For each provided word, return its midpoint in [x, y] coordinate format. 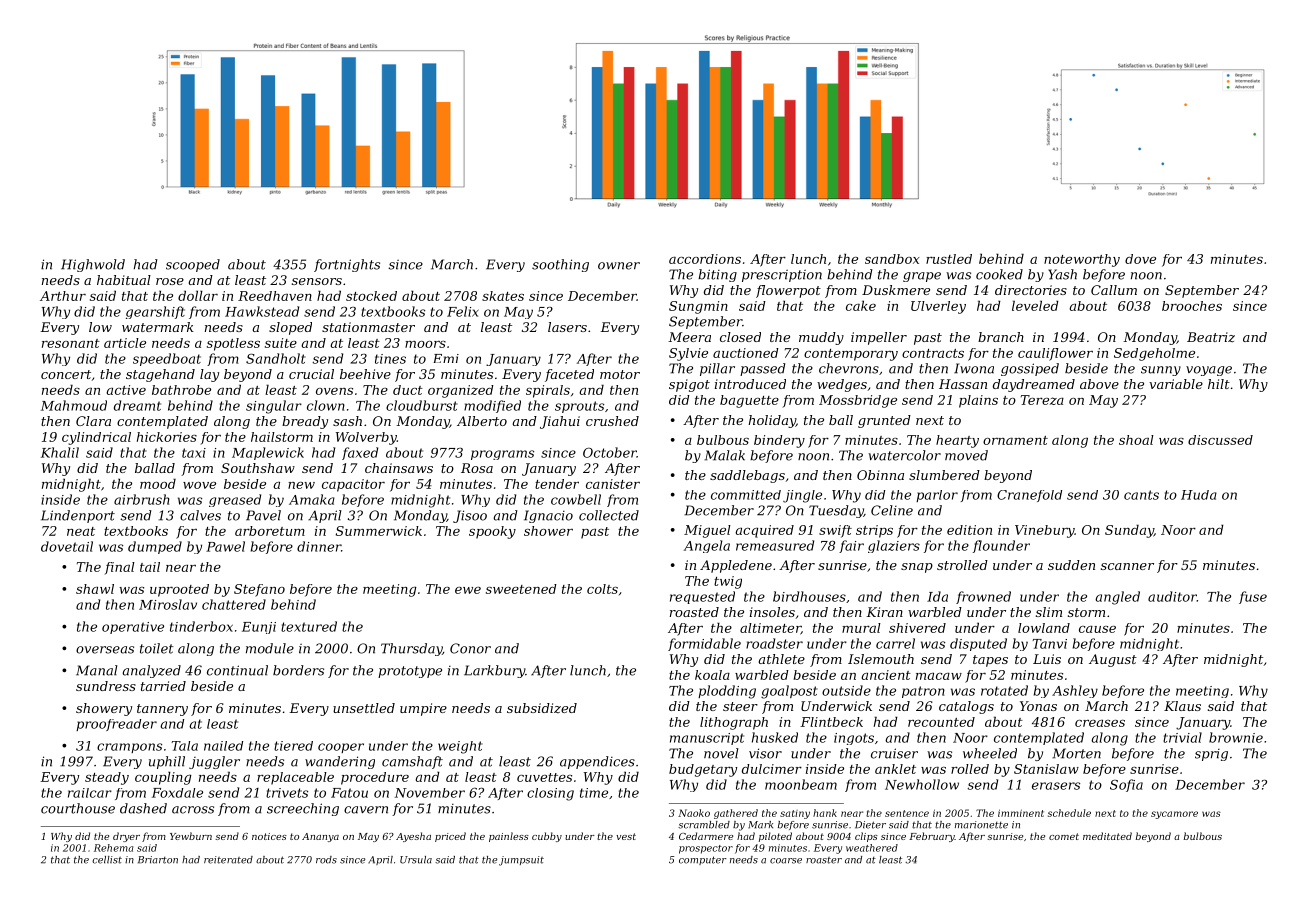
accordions [705, 259]
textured [309, 626]
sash [347, 421]
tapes [990, 661]
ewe [468, 590]
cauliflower [1055, 354]
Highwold [93, 265]
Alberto [482, 421]
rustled [949, 259]
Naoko [694, 813]
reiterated [228, 860]
